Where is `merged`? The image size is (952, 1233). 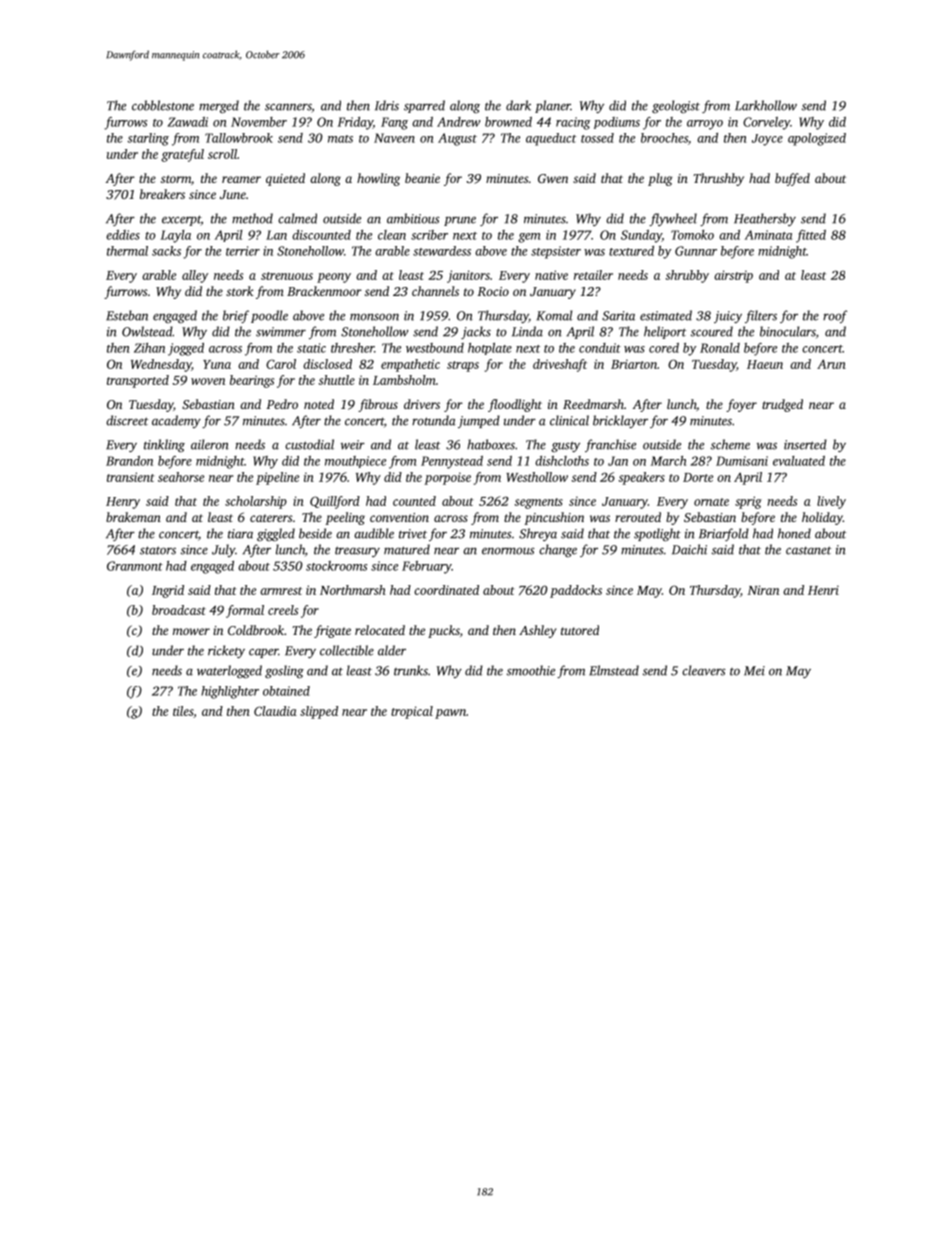
merged is located at coordinates (219, 106).
